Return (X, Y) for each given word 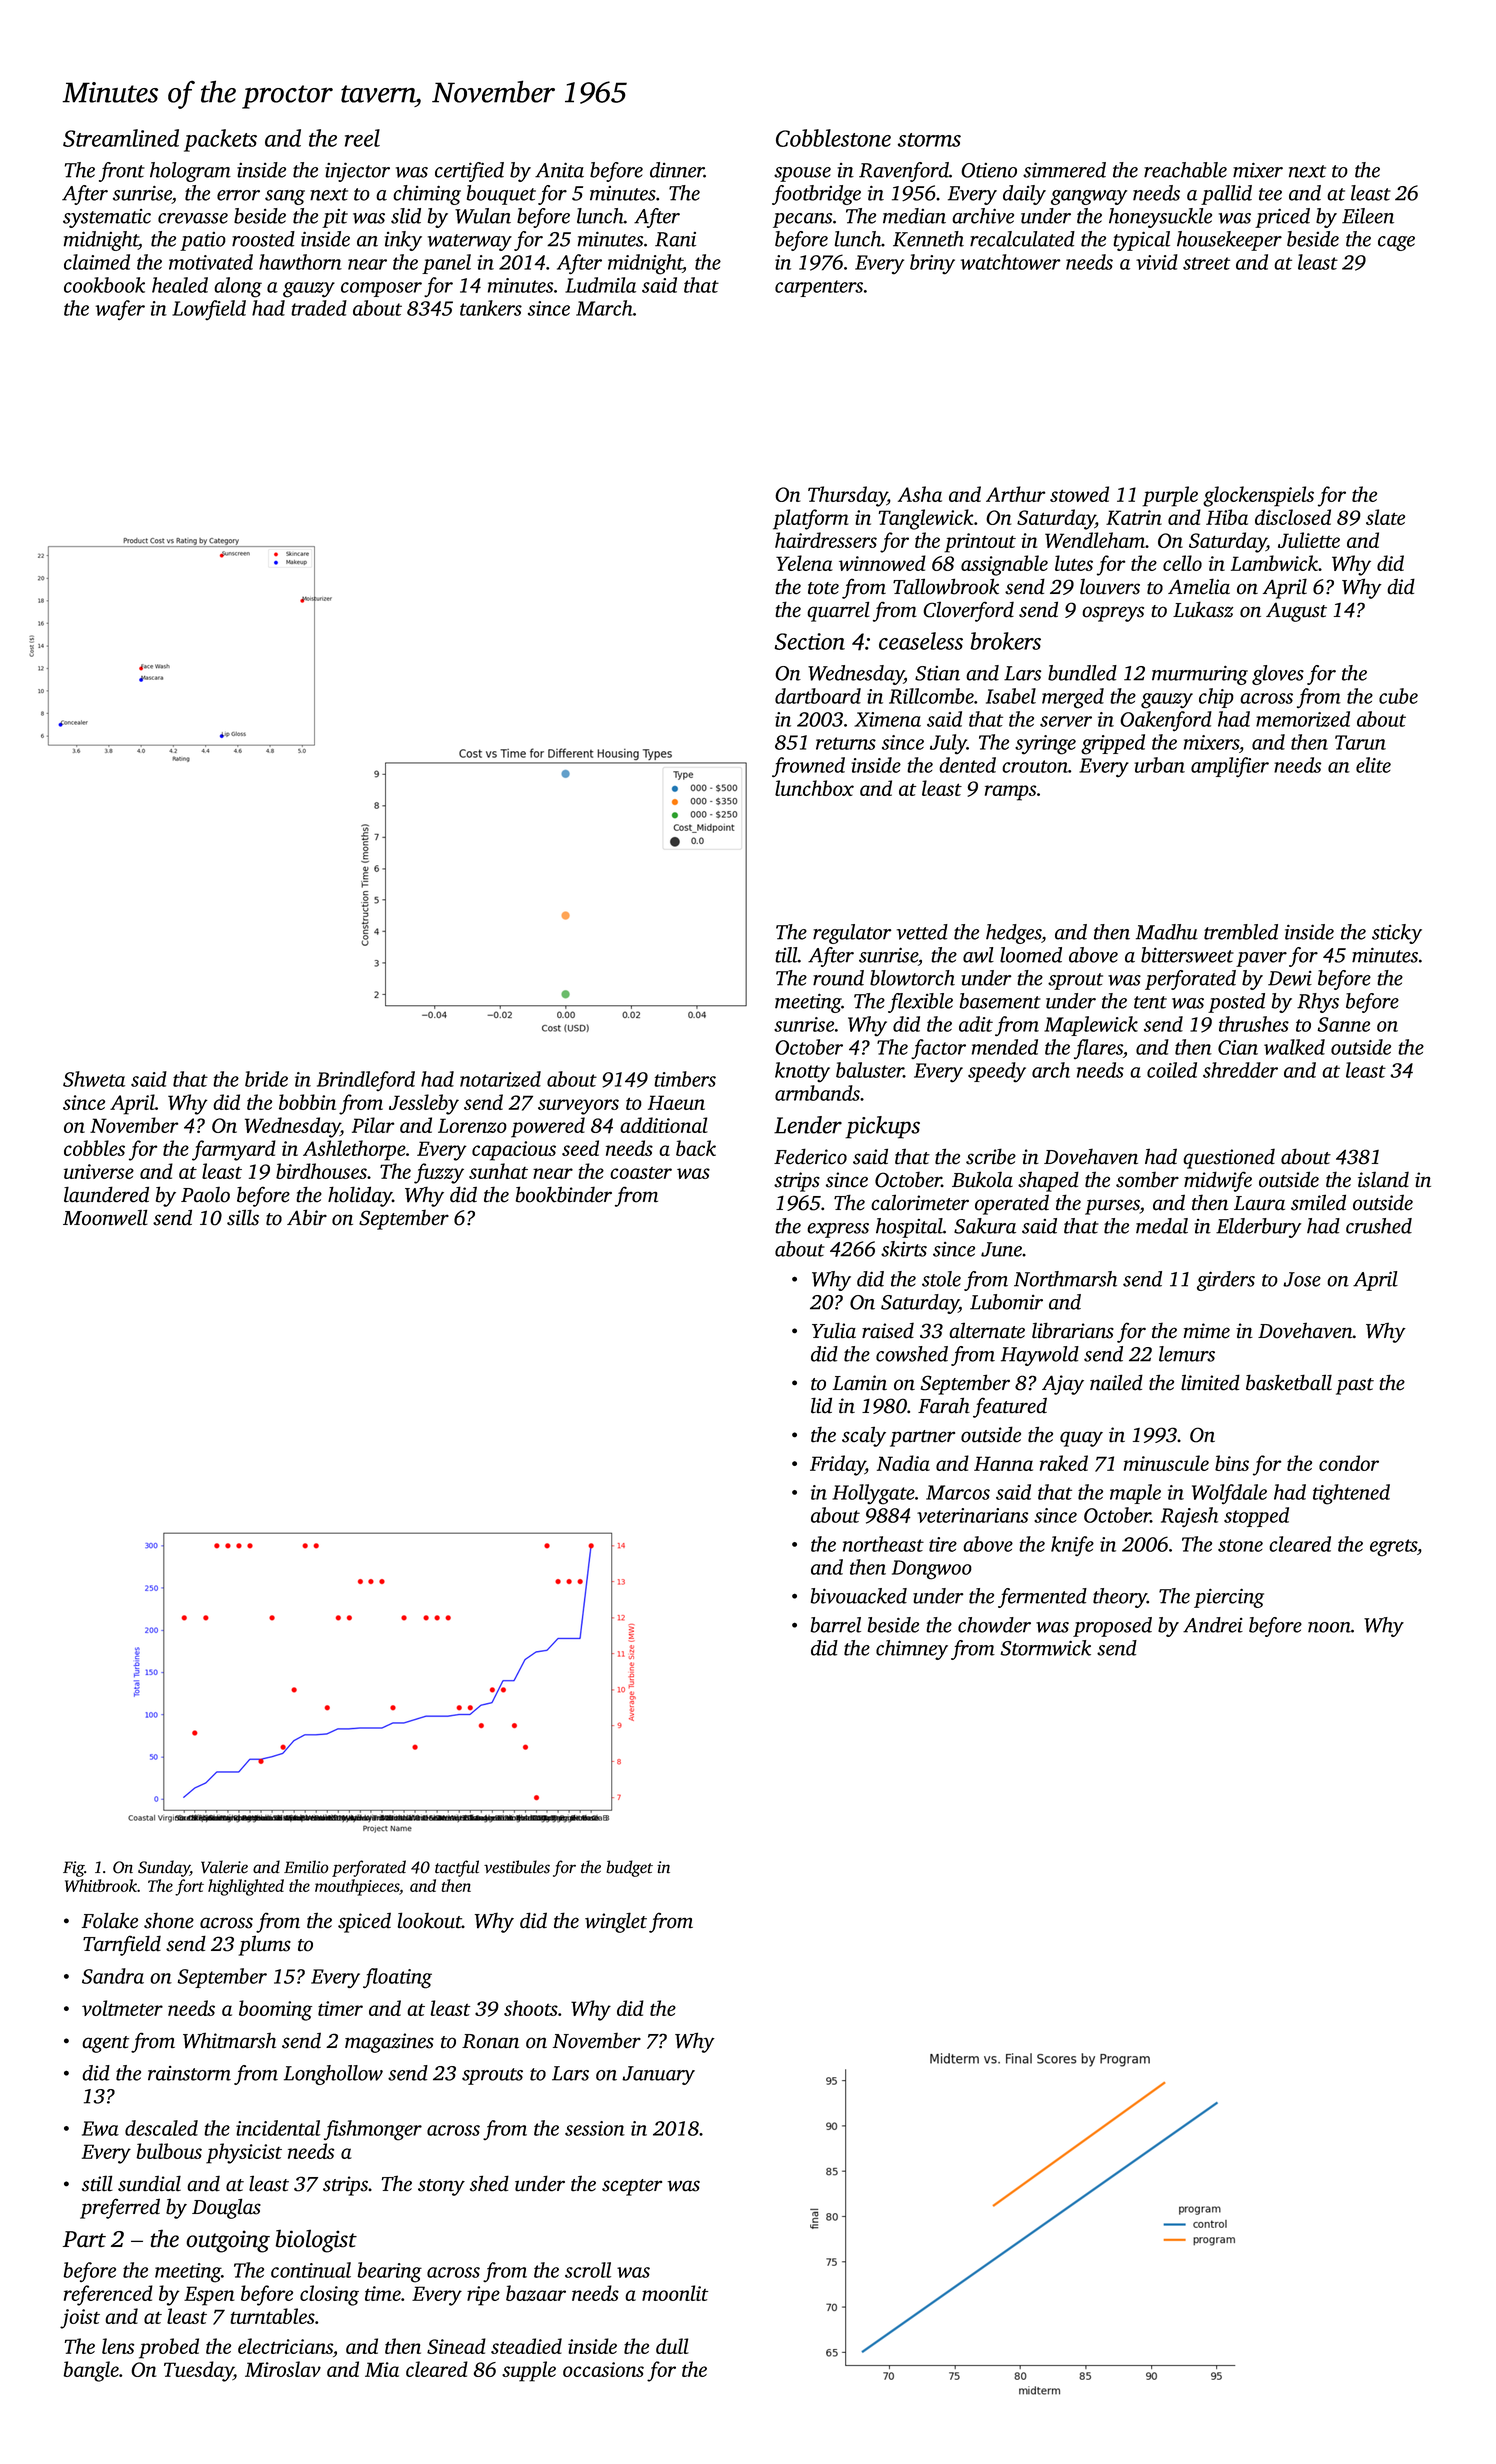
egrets (1393, 1548)
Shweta (94, 1079)
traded (319, 308)
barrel (836, 1625)
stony (441, 2187)
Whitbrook (101, 1885)
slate (1385, 517)
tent (1150, 1002)
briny (932, 264)
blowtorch (912, 978)
